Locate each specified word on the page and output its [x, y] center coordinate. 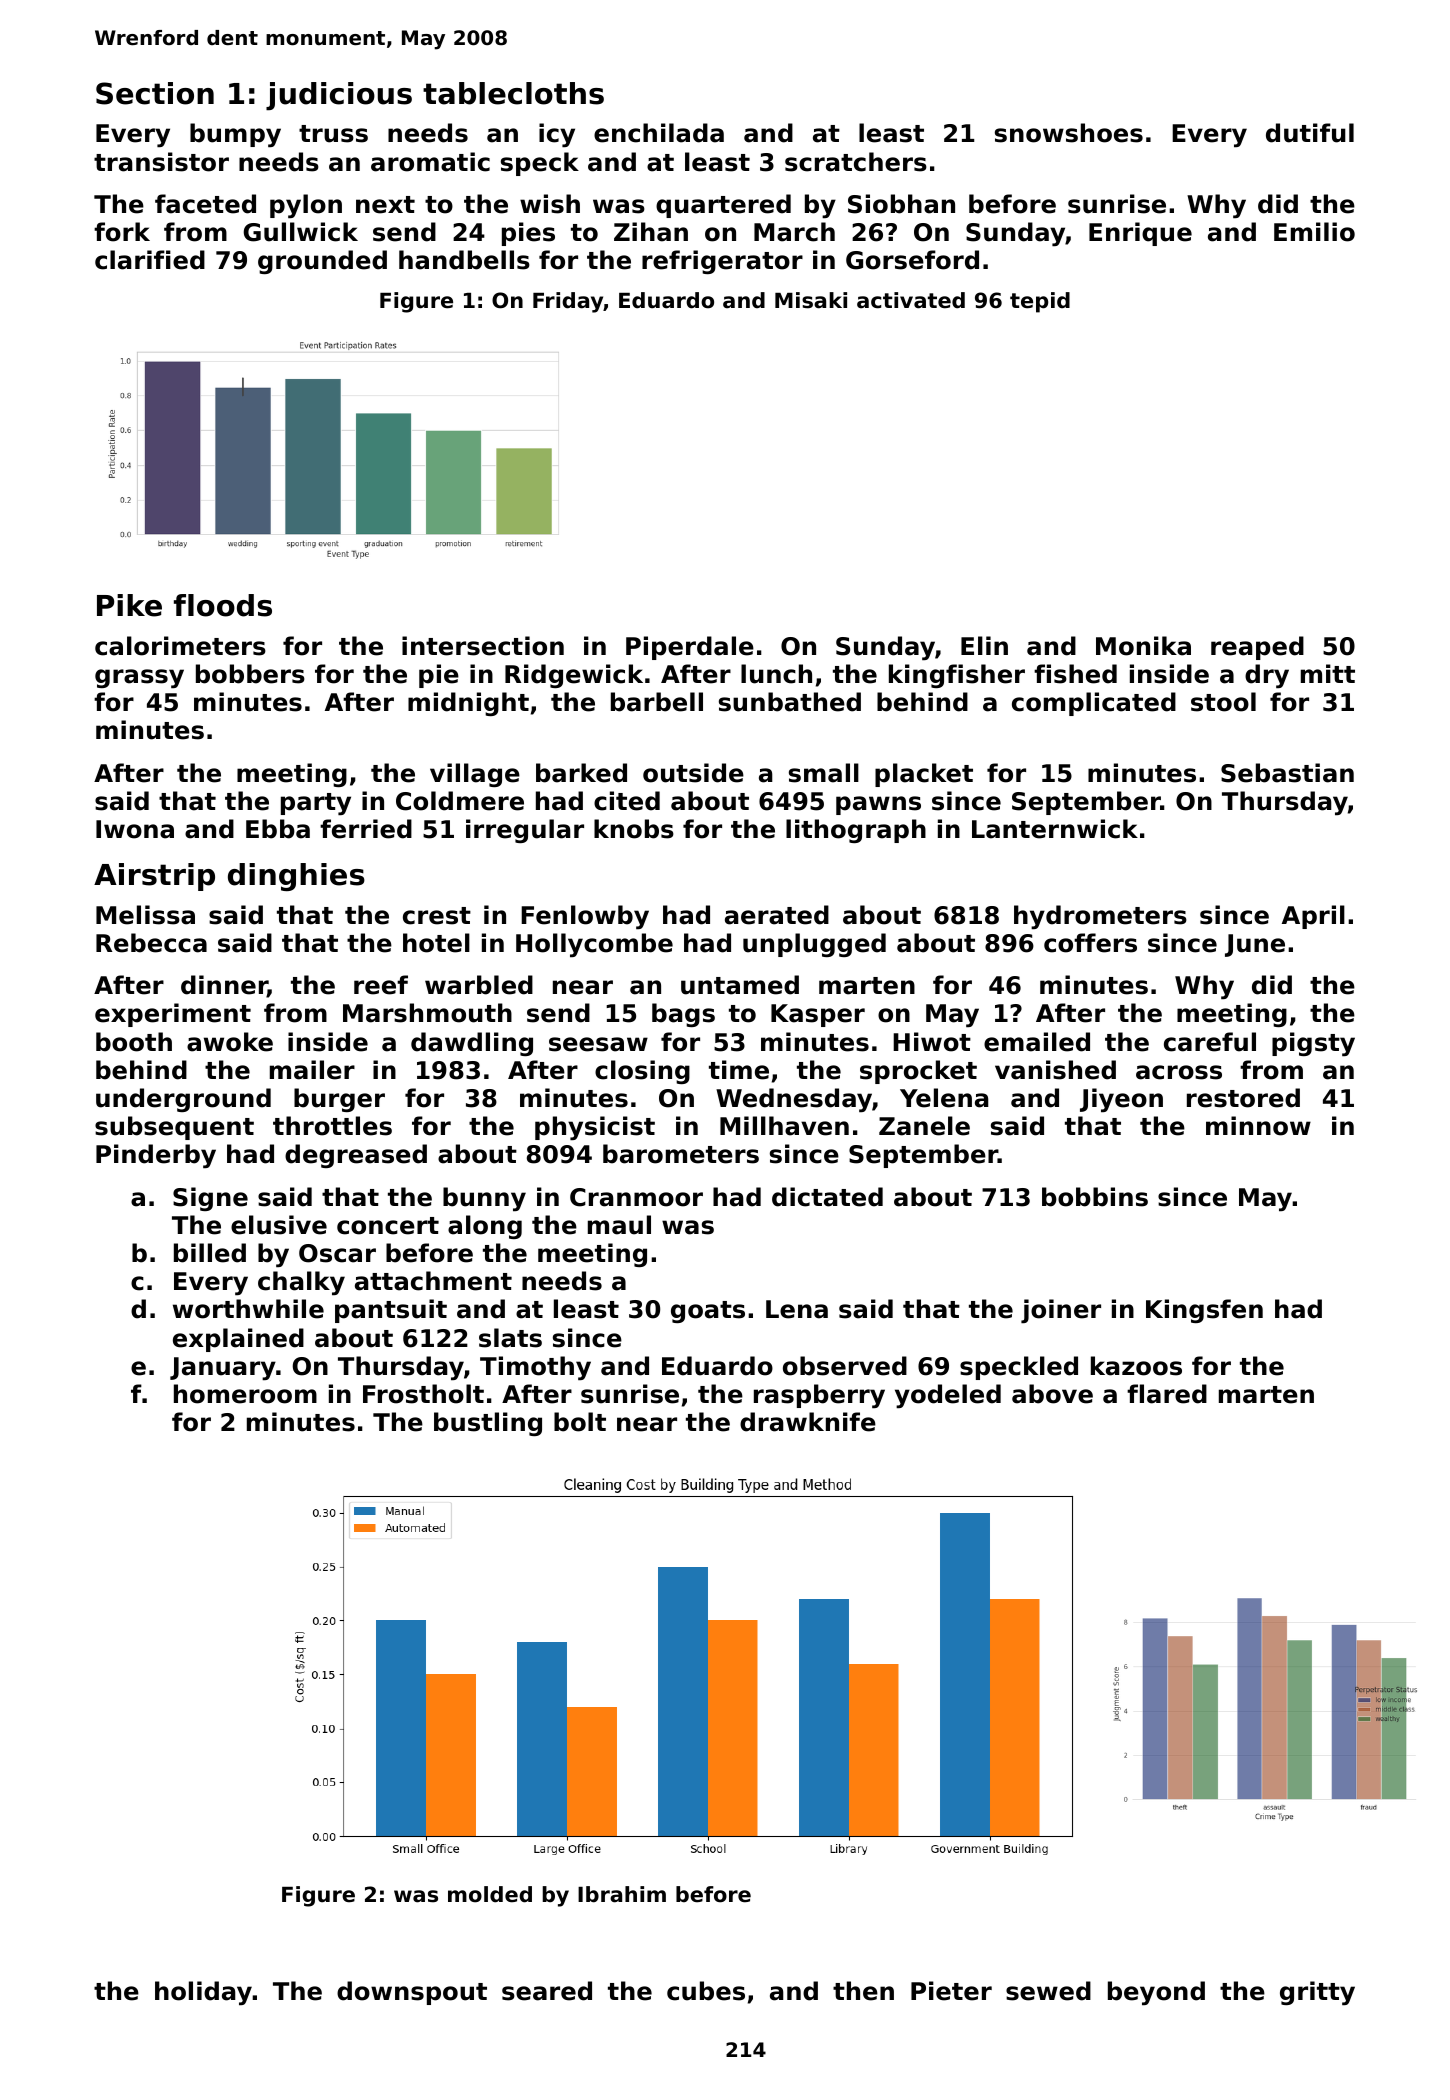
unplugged [814, 945]
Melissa [145, 915]
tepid [1040, 302]
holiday [203, 1993]
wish [550, 204]
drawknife [808, 1422]
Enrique [1140, 234]
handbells [464, 260]
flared [1167, 1394]
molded [490, 1894]
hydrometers [1100, 917]
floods [223, 605]
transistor [161, 162]
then [863, 1991]
